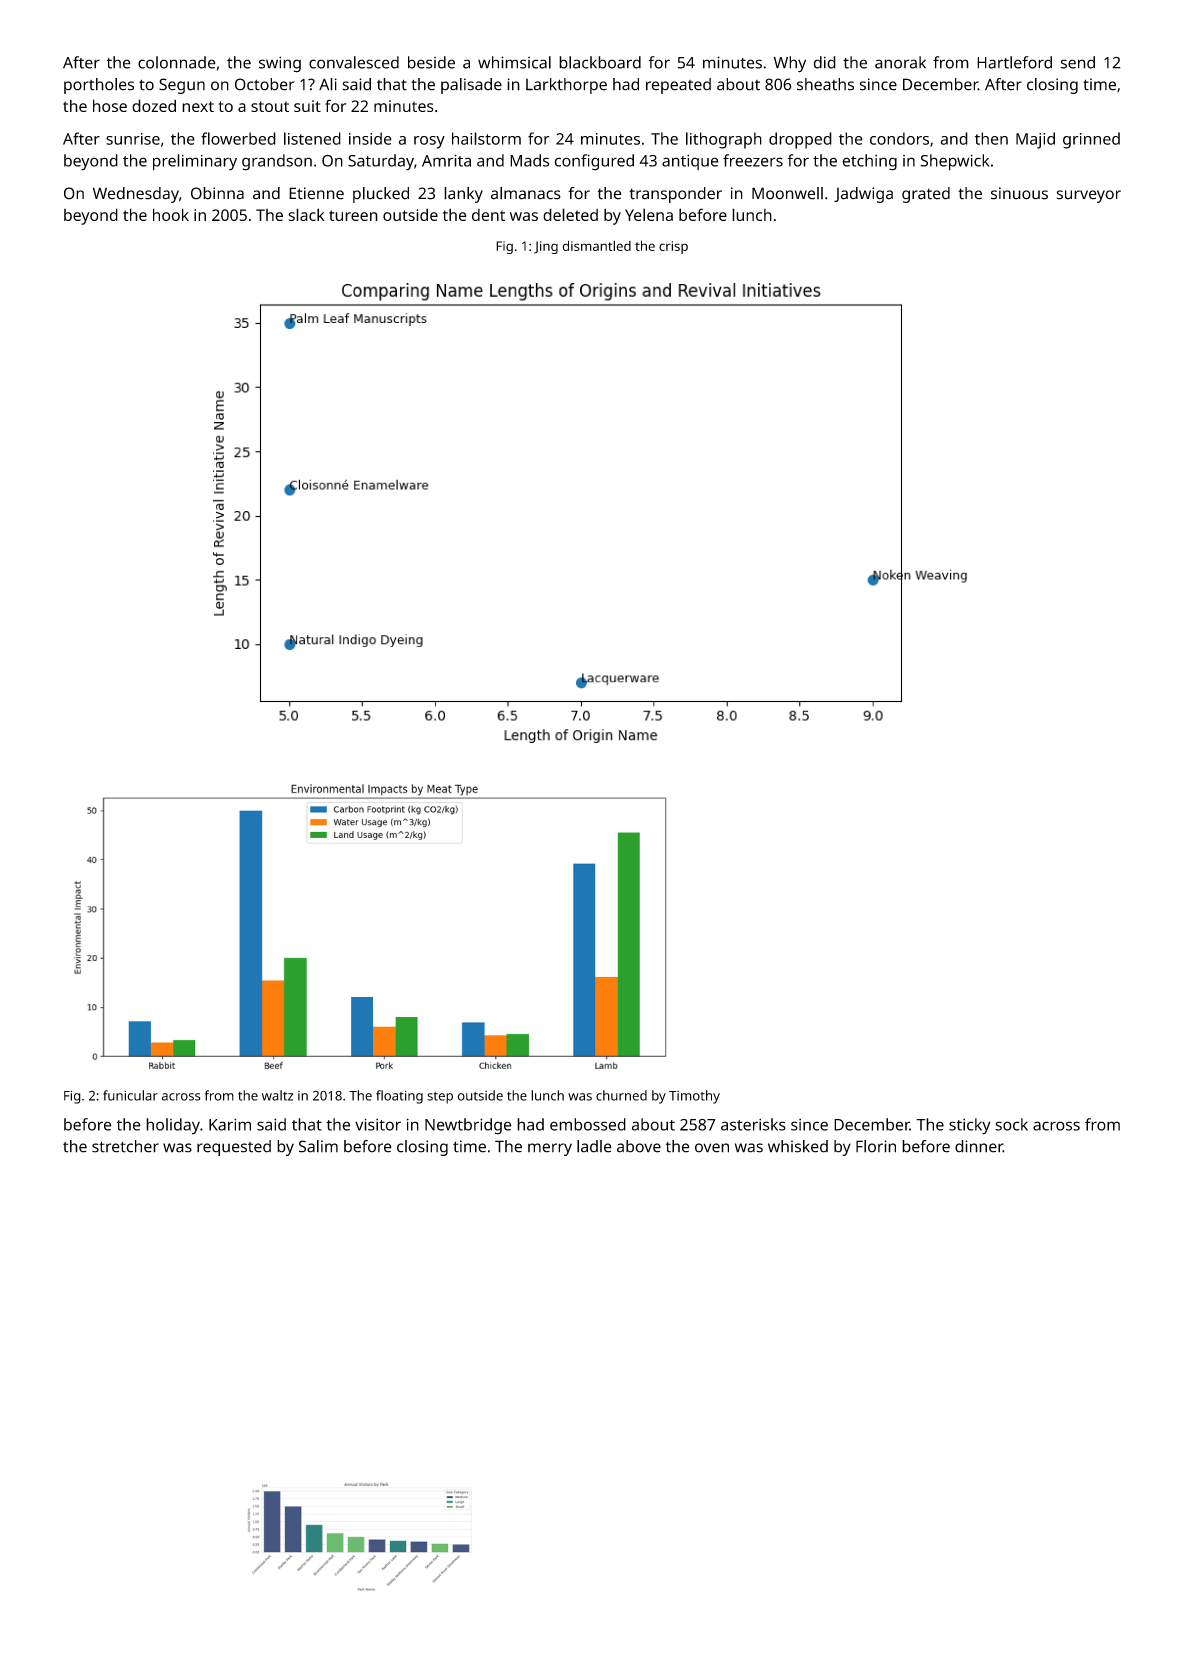  What do you see at coordinates (926, 195) in the document?
I see `grated` at bounding box center [926, 195].
